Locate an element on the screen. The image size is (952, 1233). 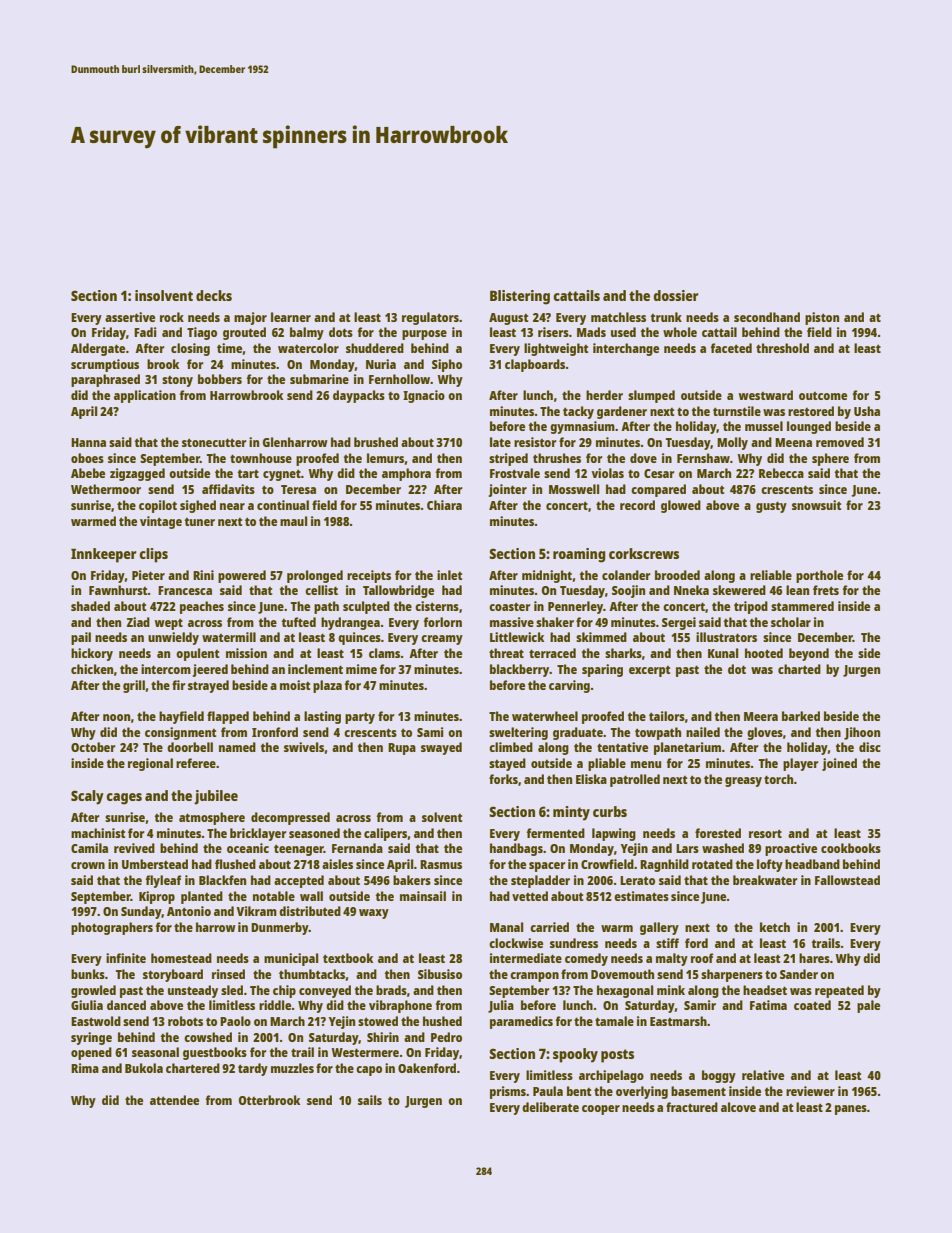
cooper is located at coordinates (601, 1110).
